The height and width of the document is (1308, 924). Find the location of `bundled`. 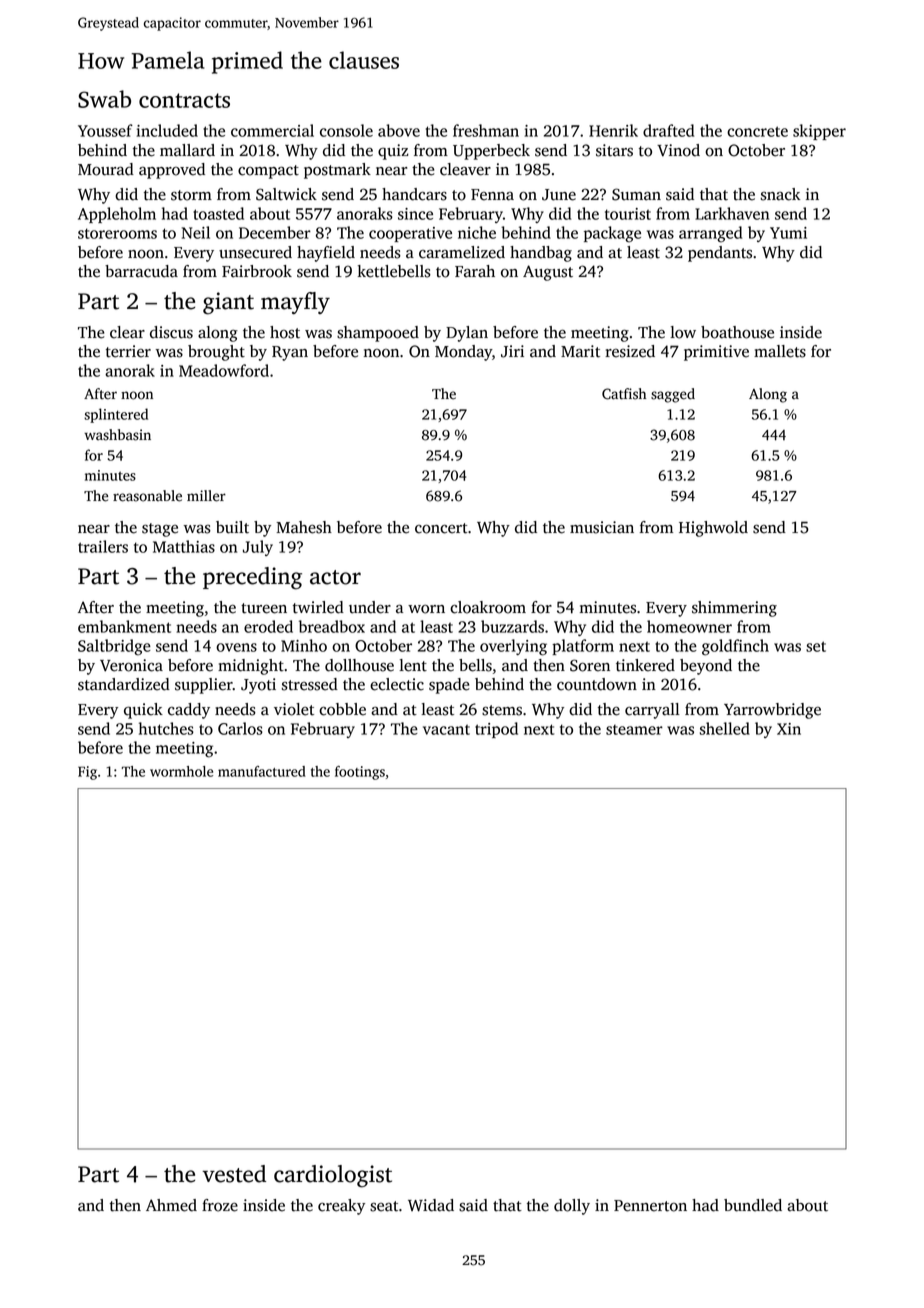

bundled is located at coordinates (753, 1205).
